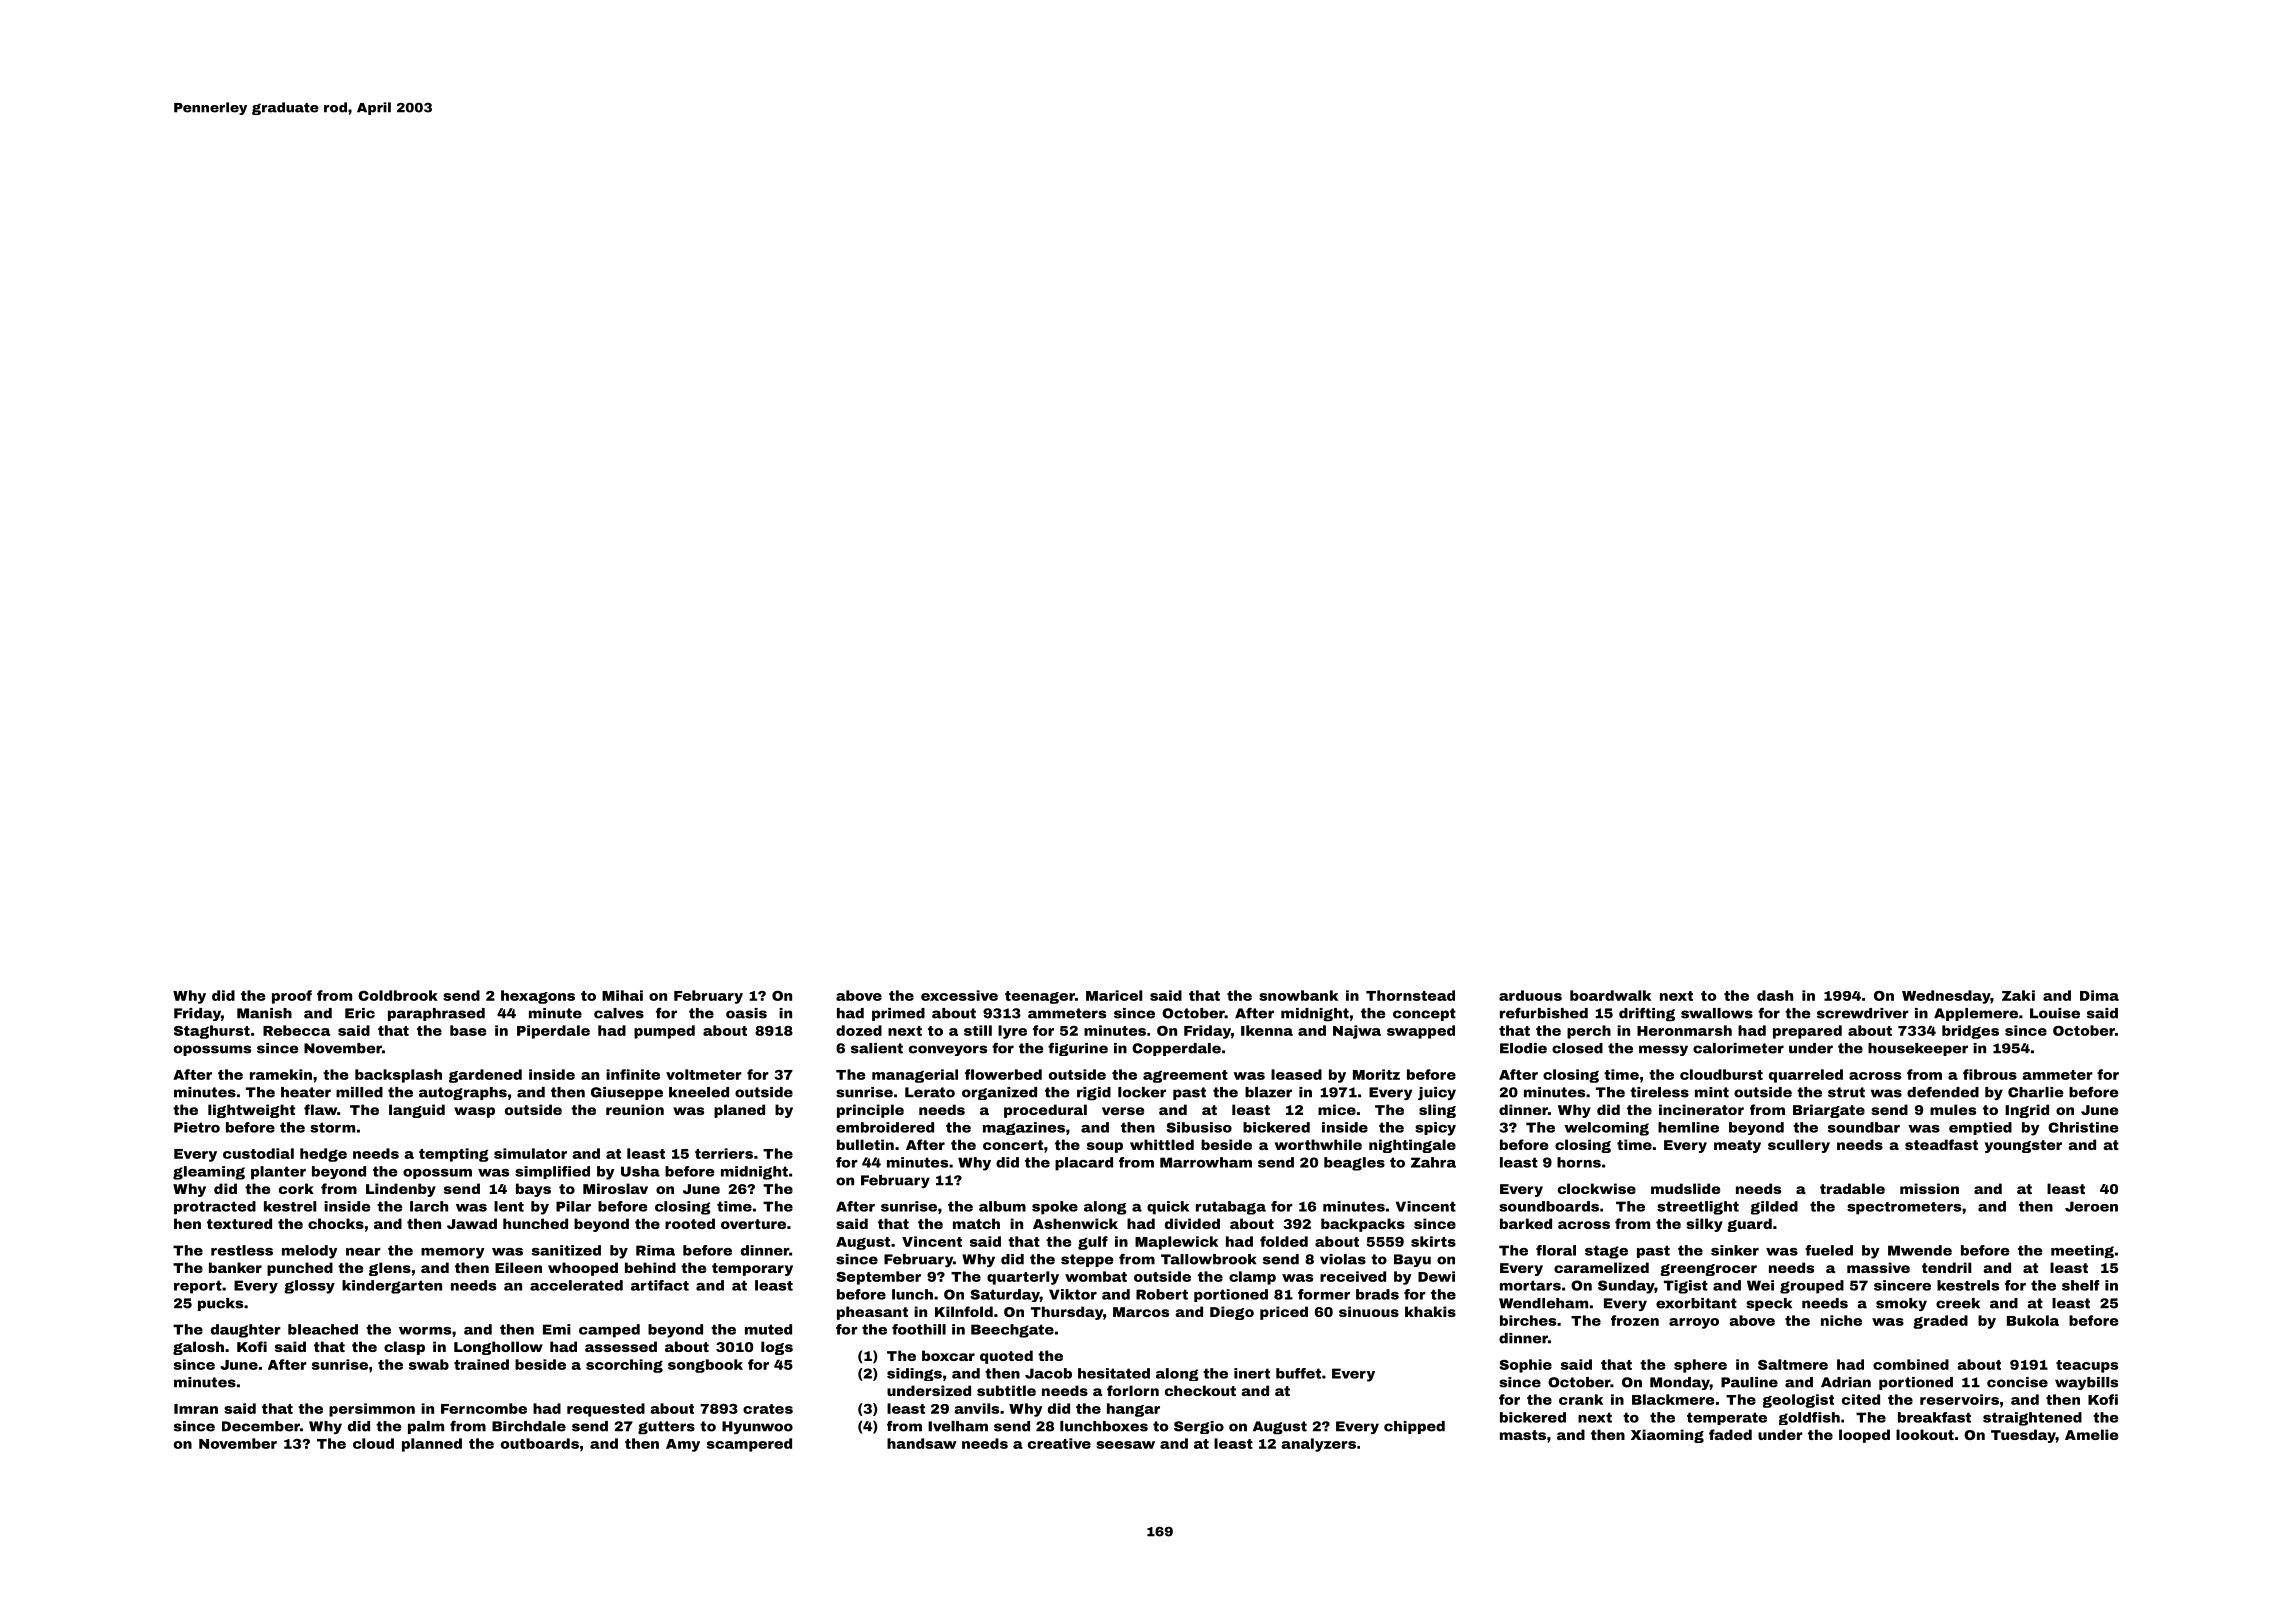  I want to click on proof, so click(292, 997).
